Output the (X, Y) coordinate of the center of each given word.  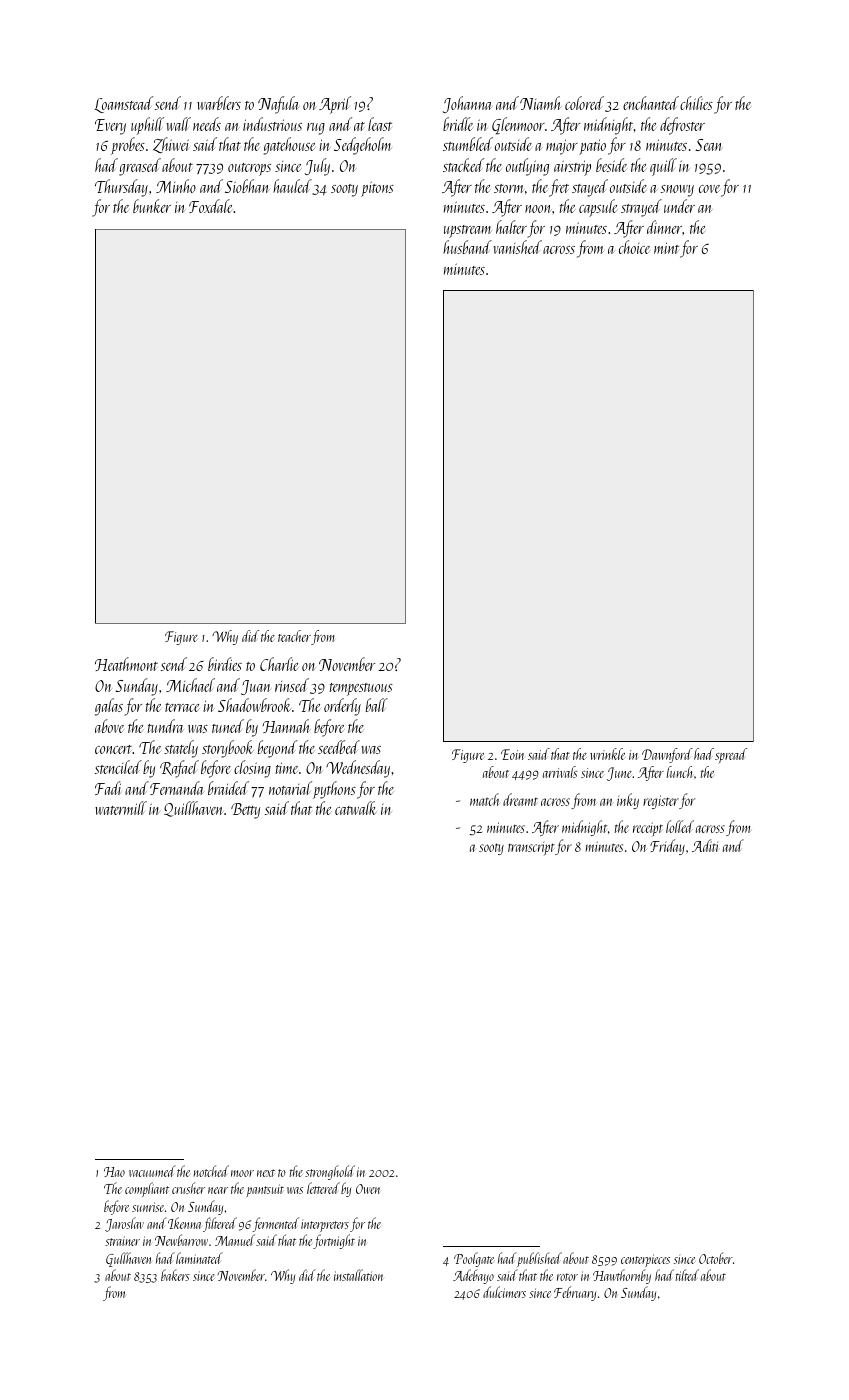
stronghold (330, 1172)
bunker (152, 206)
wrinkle (607, 754)
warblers (219, 103)
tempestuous (361, 689)
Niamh (541, 103)
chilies (696, 103)
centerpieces (645, 1260)
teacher (294, 636)
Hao (114, 1172)
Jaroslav (124, 1224)
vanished (518, 247)
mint (666, 248)
